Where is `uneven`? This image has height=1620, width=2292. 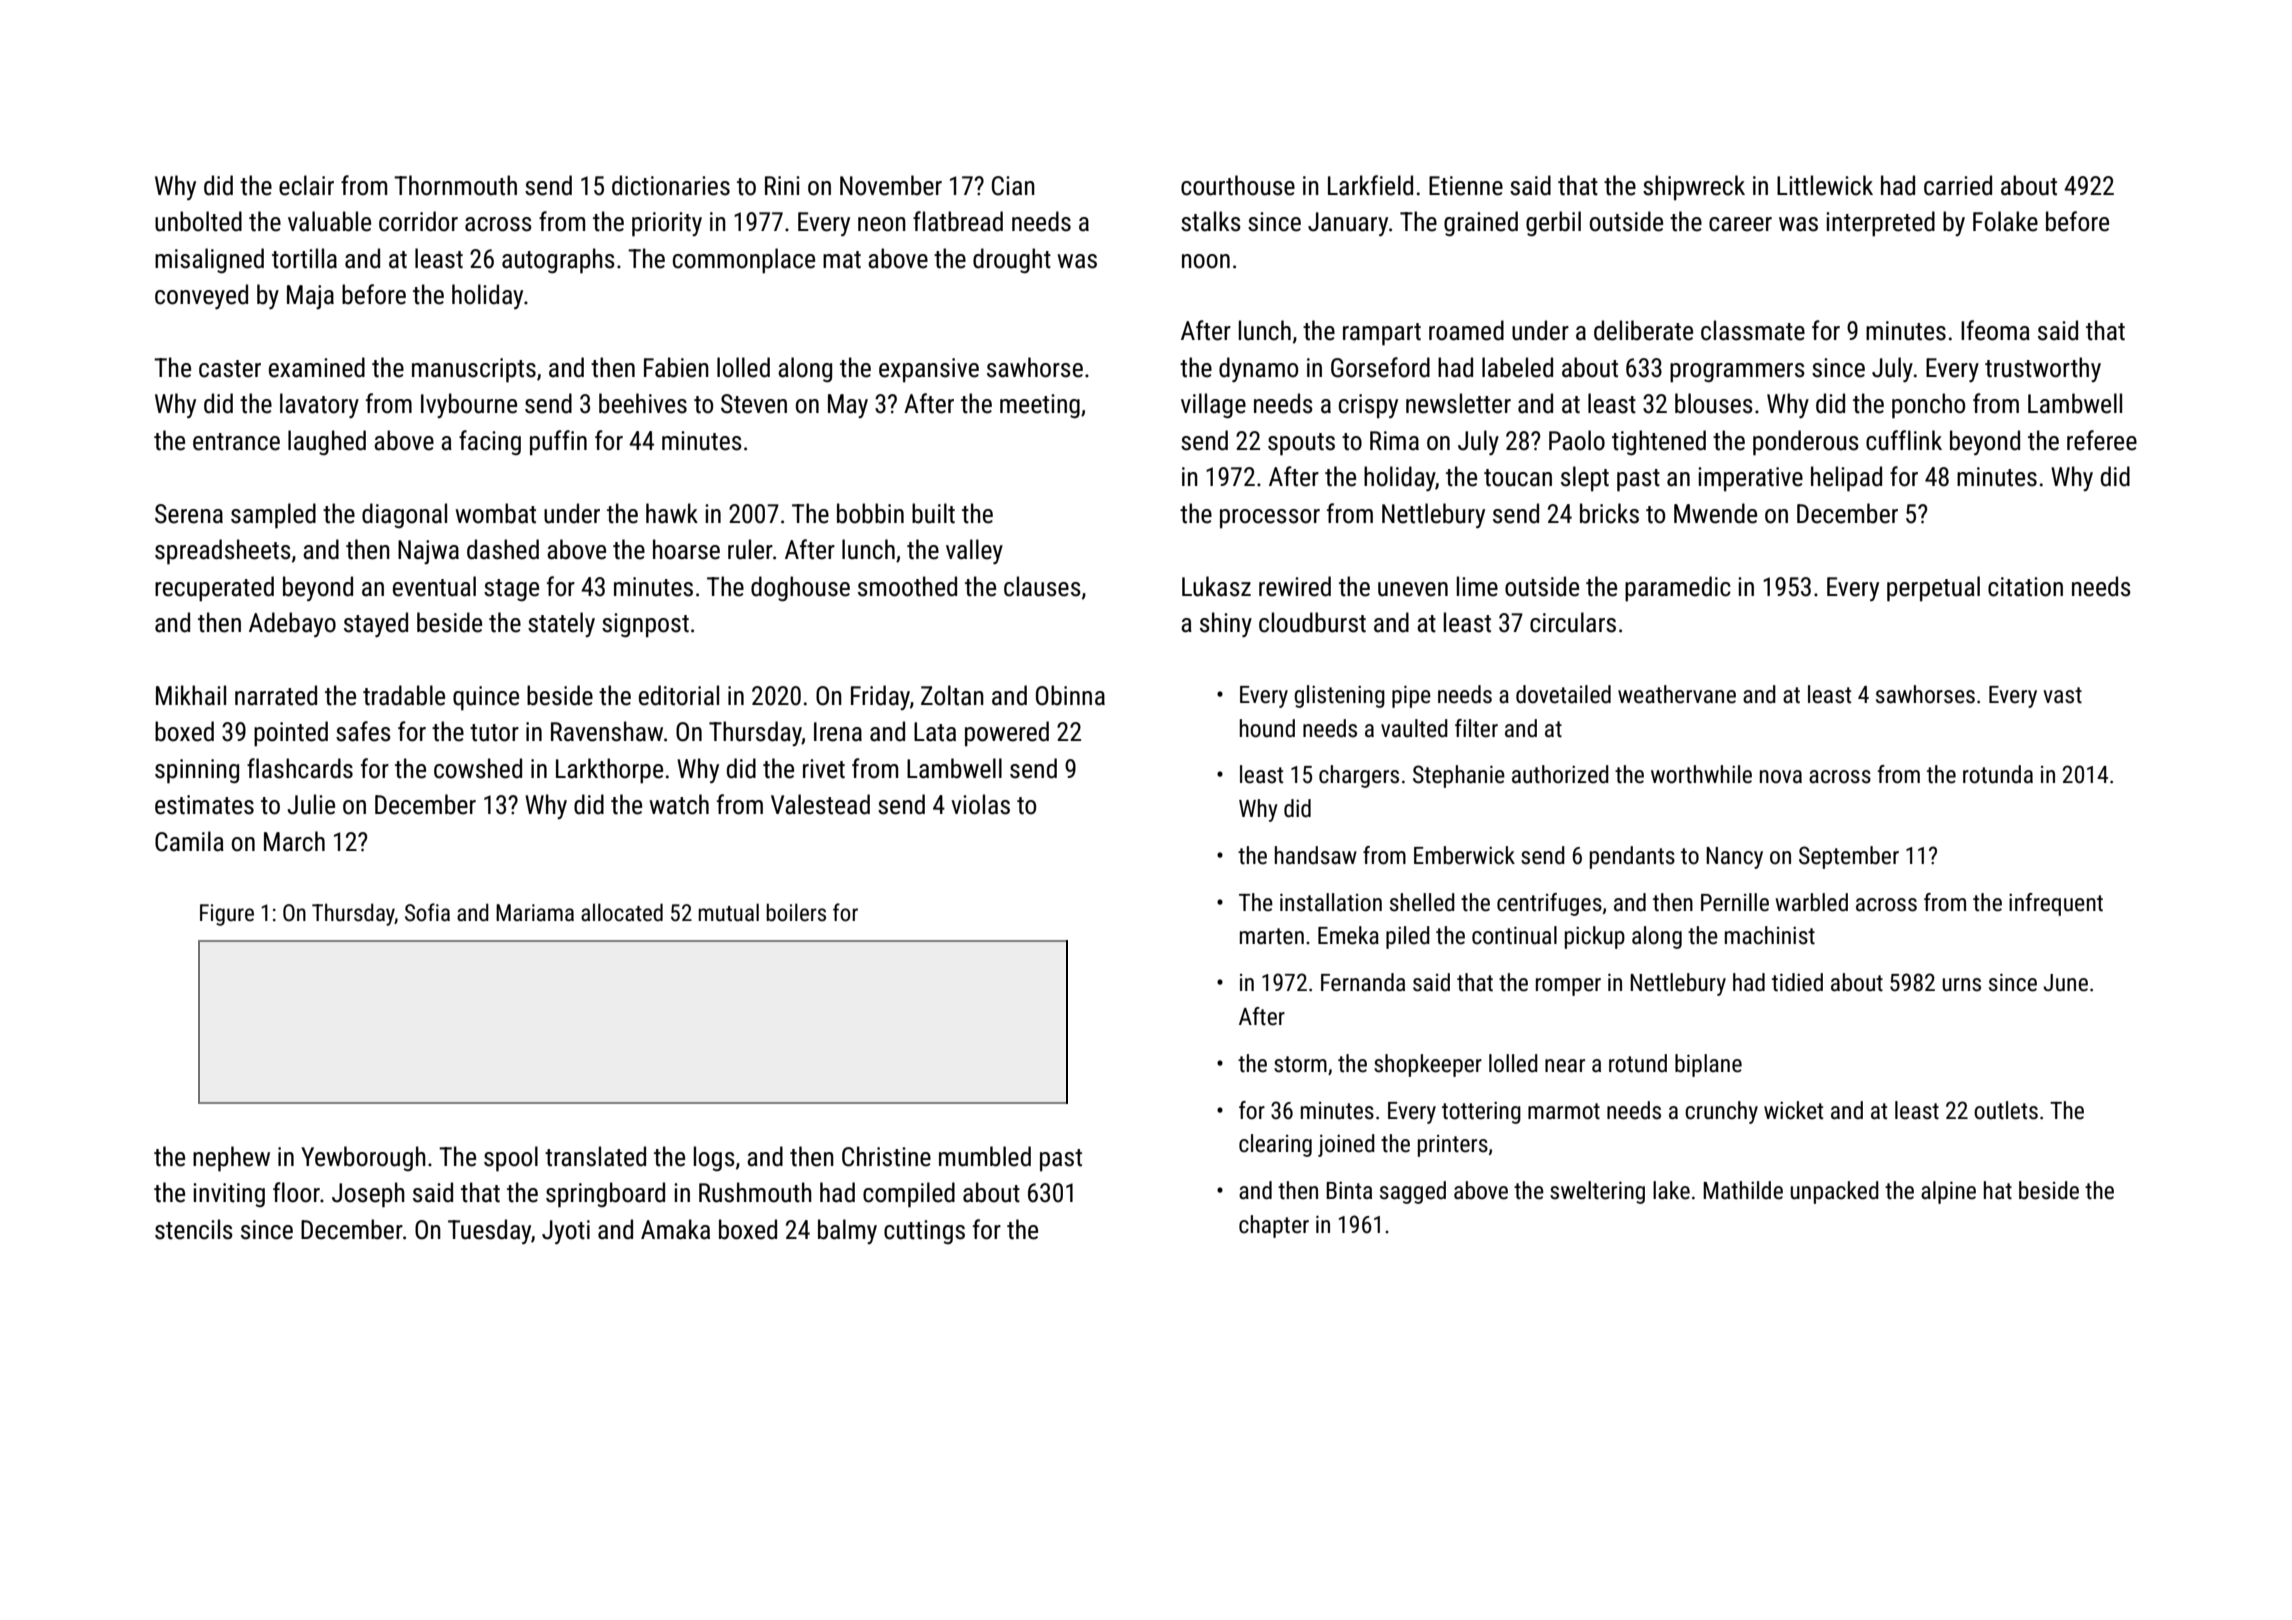 uneven is located at coordinates (1413, 589).
